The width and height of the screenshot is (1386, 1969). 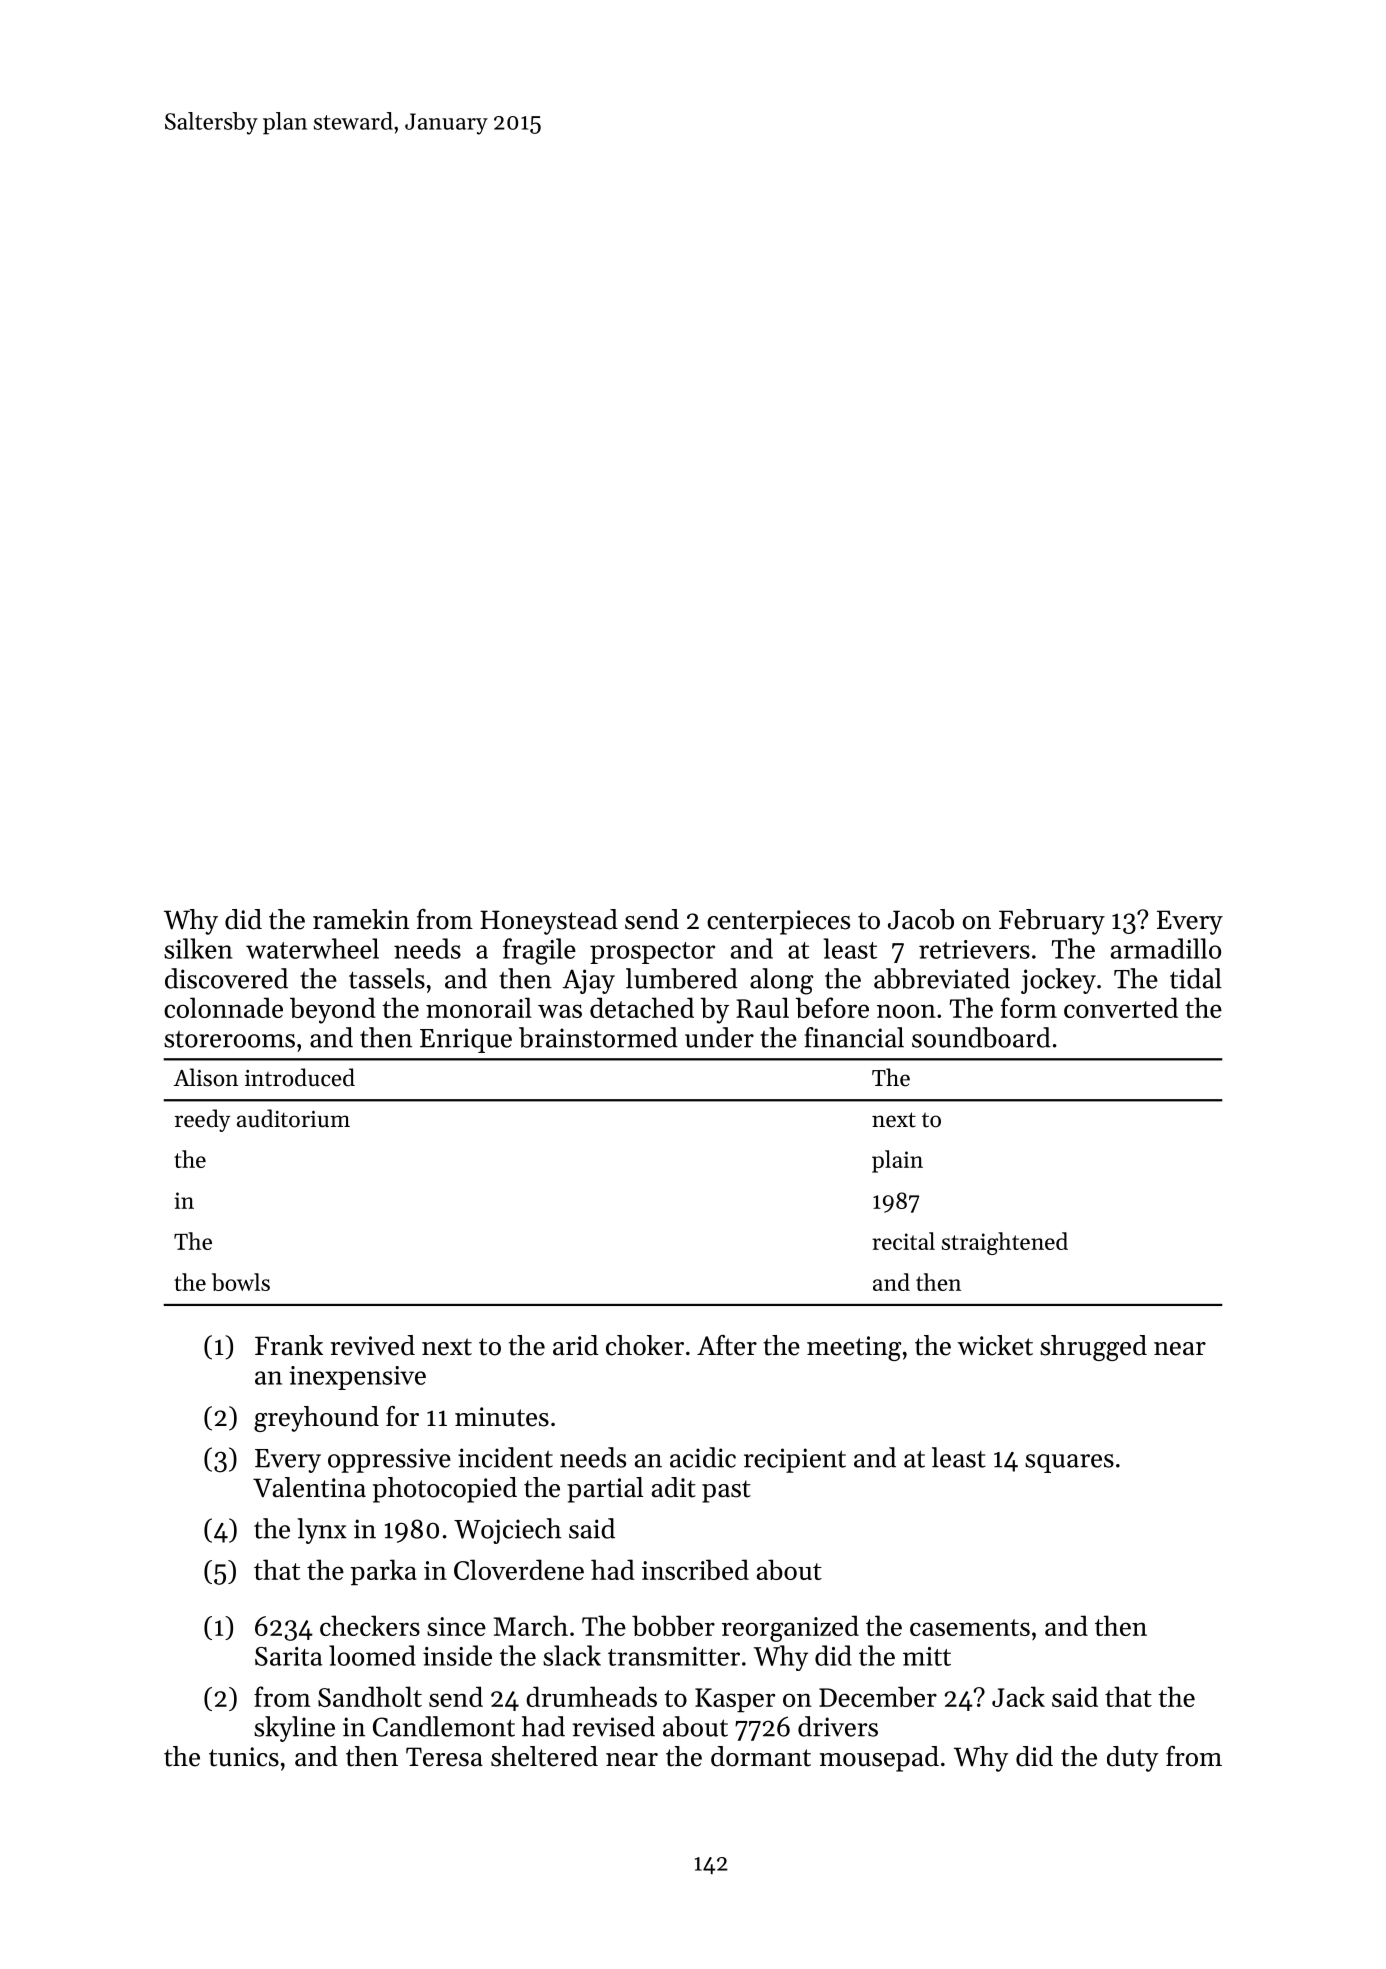 What do you see at coordinates (1093, 1348) in the screenshot?
I see `shrugged` at bounding box center [1093, 1348].
